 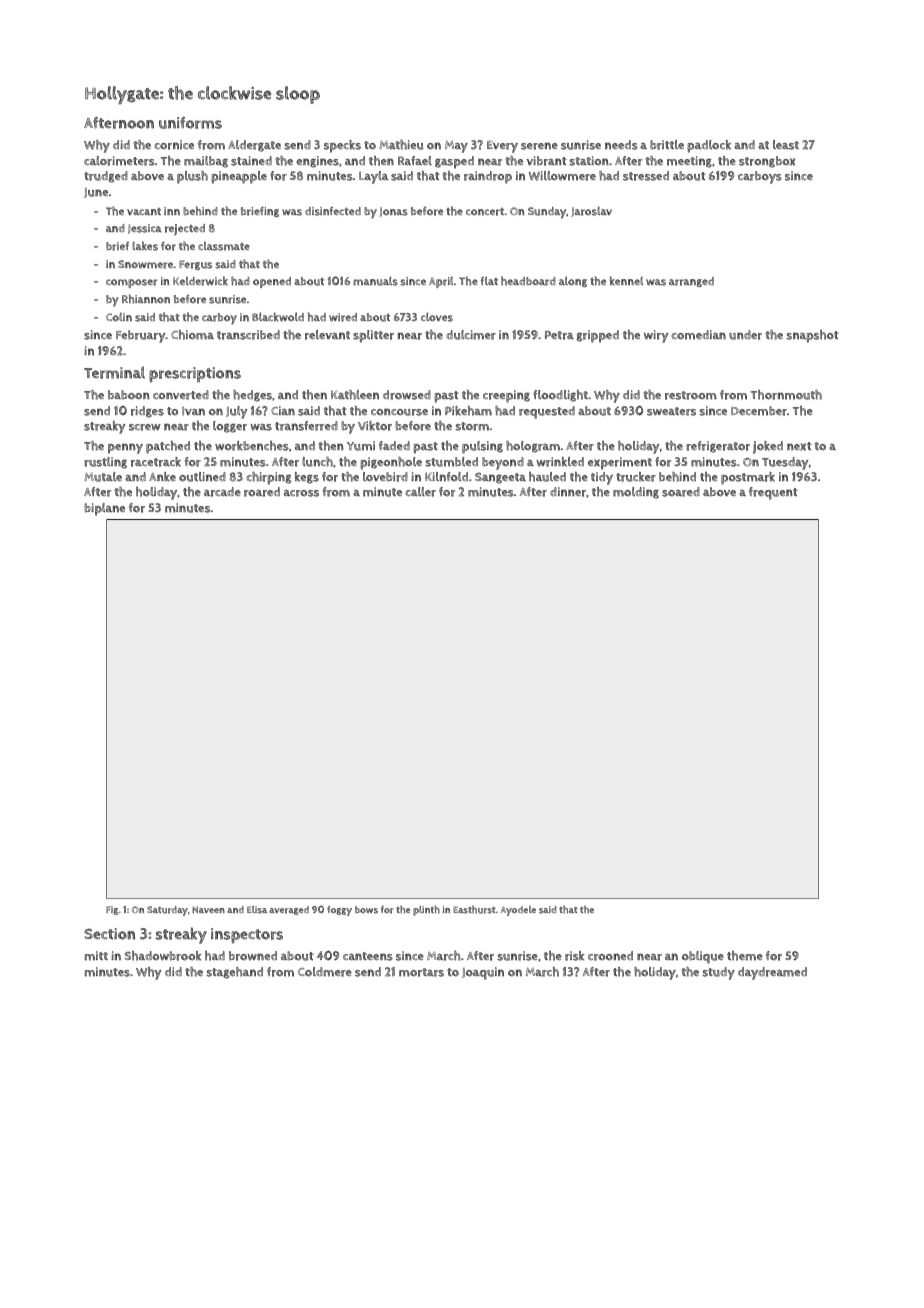 I want to click on screw, so click(x=145, y=427).
